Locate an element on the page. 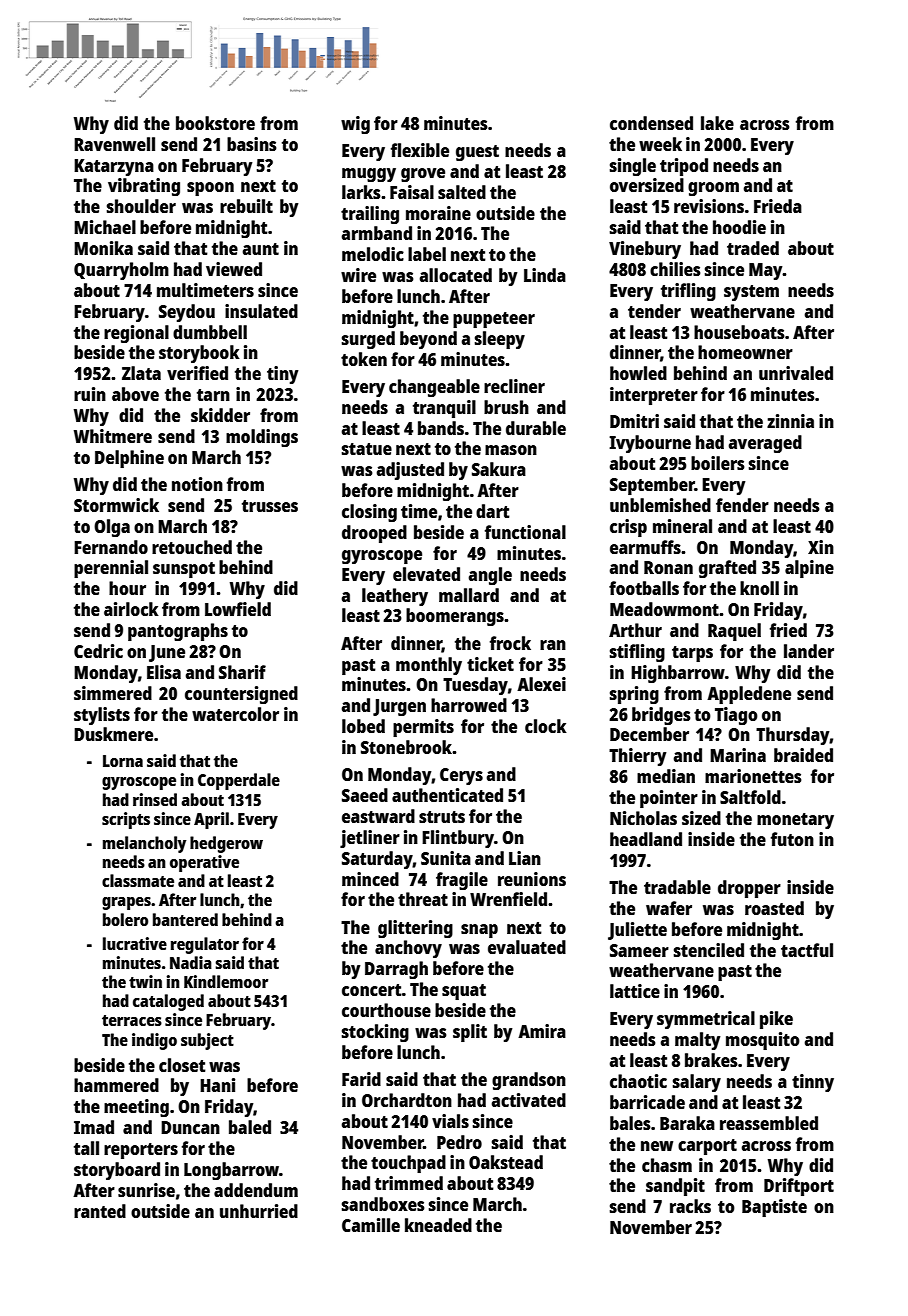  unblemished is located at coordinates (660, 505).
